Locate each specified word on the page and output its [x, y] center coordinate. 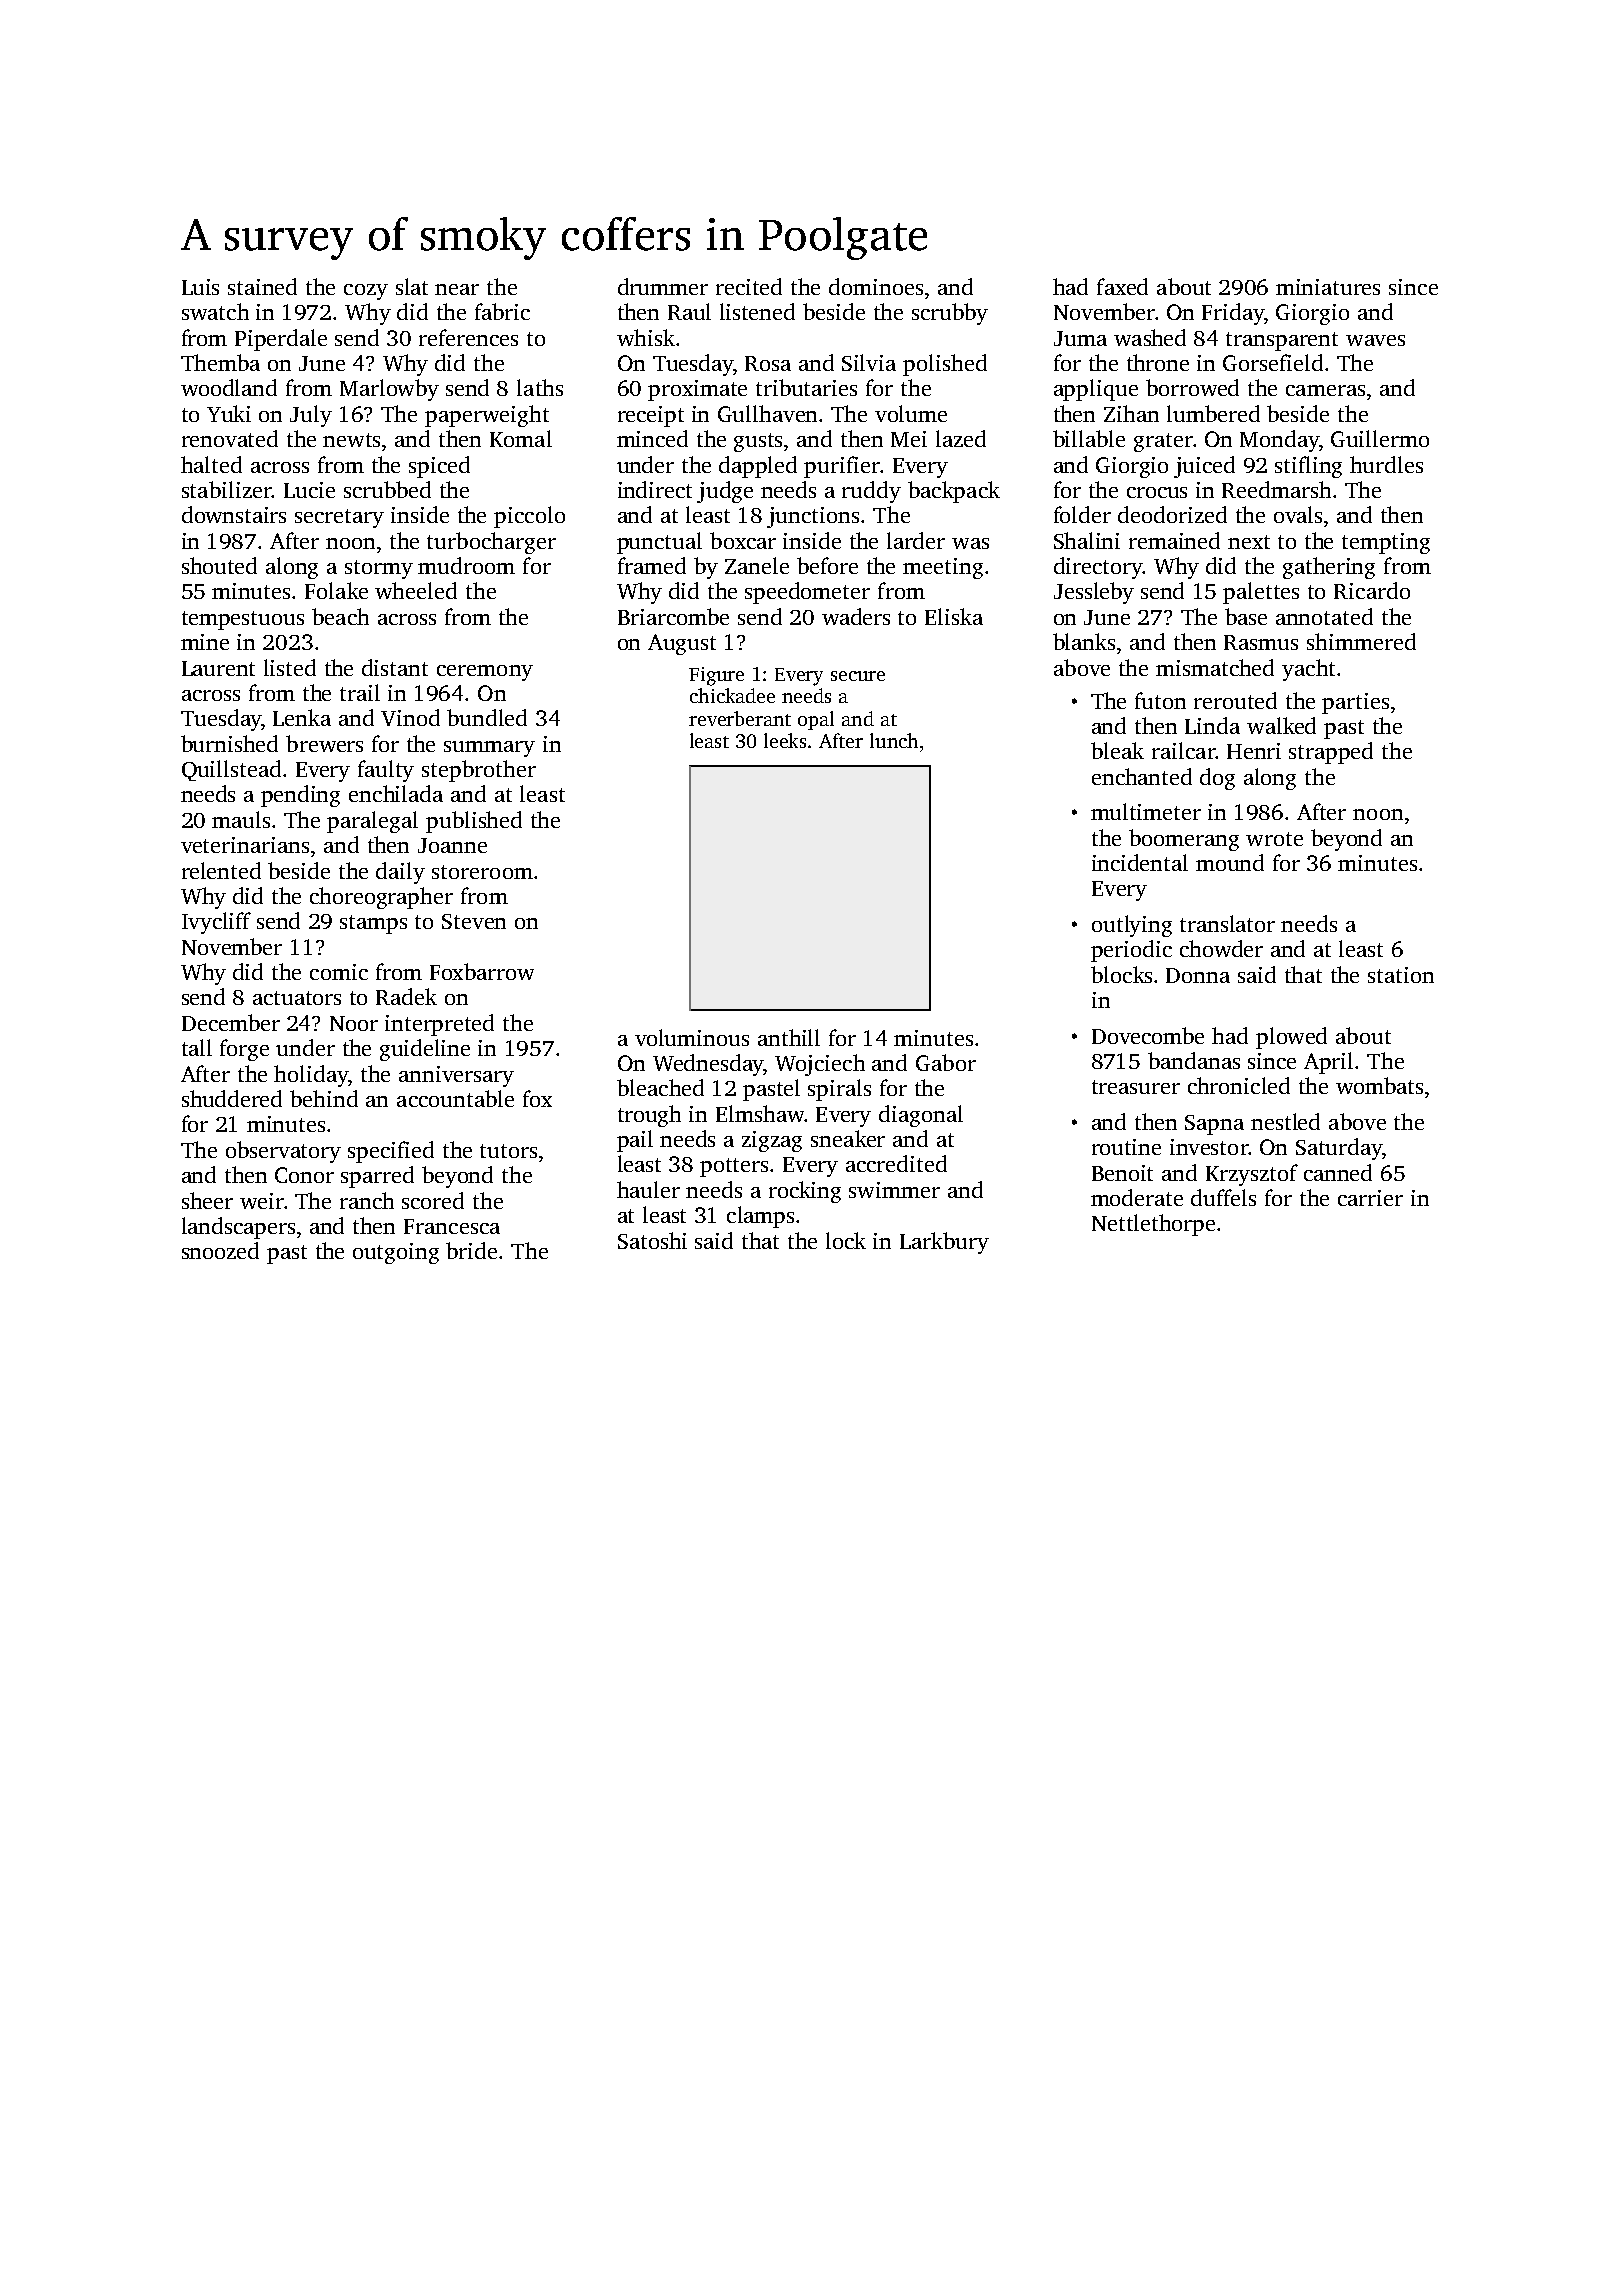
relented [221, 870]
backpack [954, 492]
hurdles [1386, 464]
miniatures [1328, 287]
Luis [200, 287]
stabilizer [227, 489]
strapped [1331, 753]
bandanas [1194, 1060]
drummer [663, 286]
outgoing [396, 1253]
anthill [789, 1037]
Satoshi [652, 1240]
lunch [894, 740]
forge [244, 1050]
